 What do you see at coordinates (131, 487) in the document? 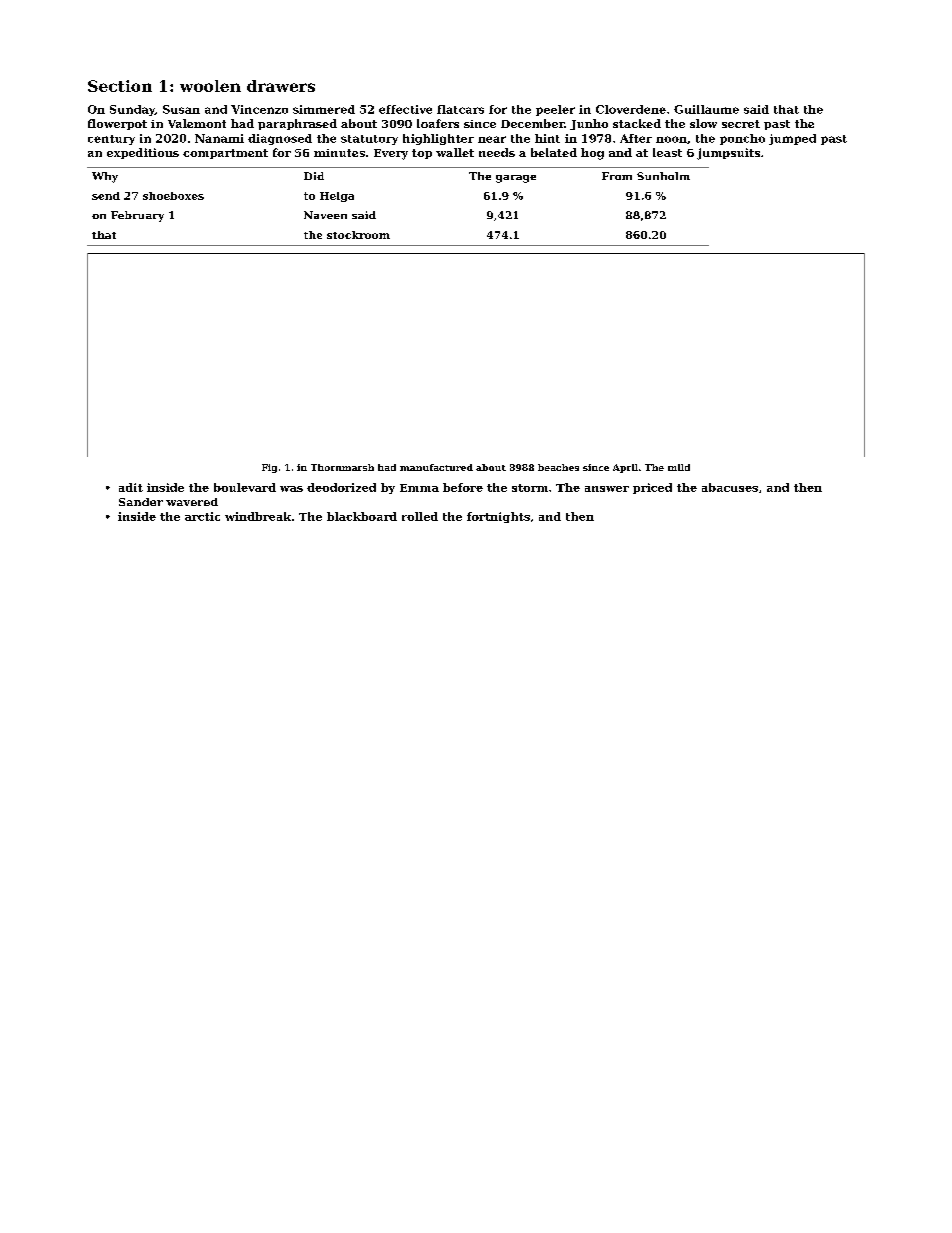
I see `adit` at bounding box center [131, 487].
